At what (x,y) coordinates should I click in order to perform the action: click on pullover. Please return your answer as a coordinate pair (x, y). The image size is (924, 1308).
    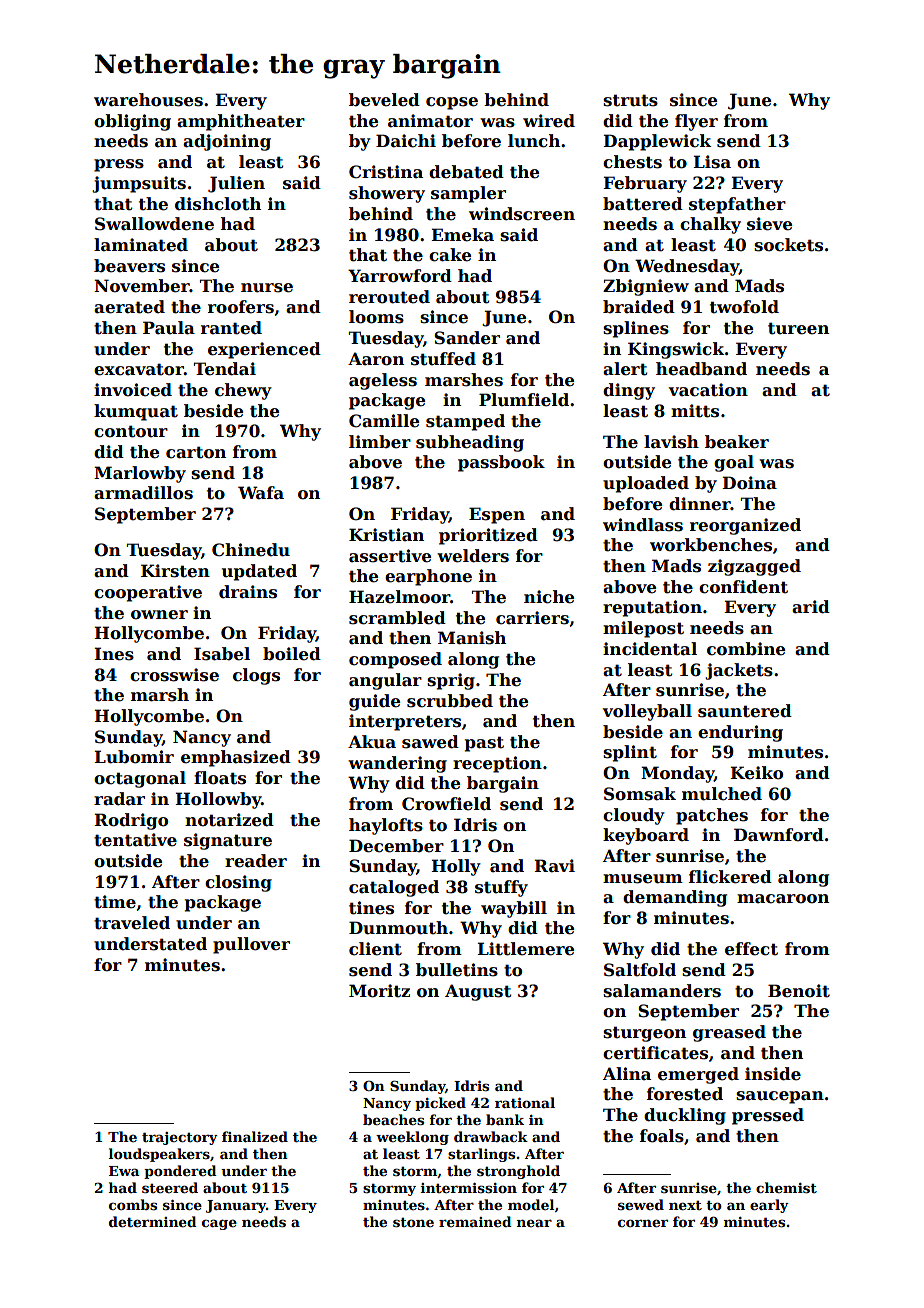
    Looking at the image, I should click on (251, 945).
